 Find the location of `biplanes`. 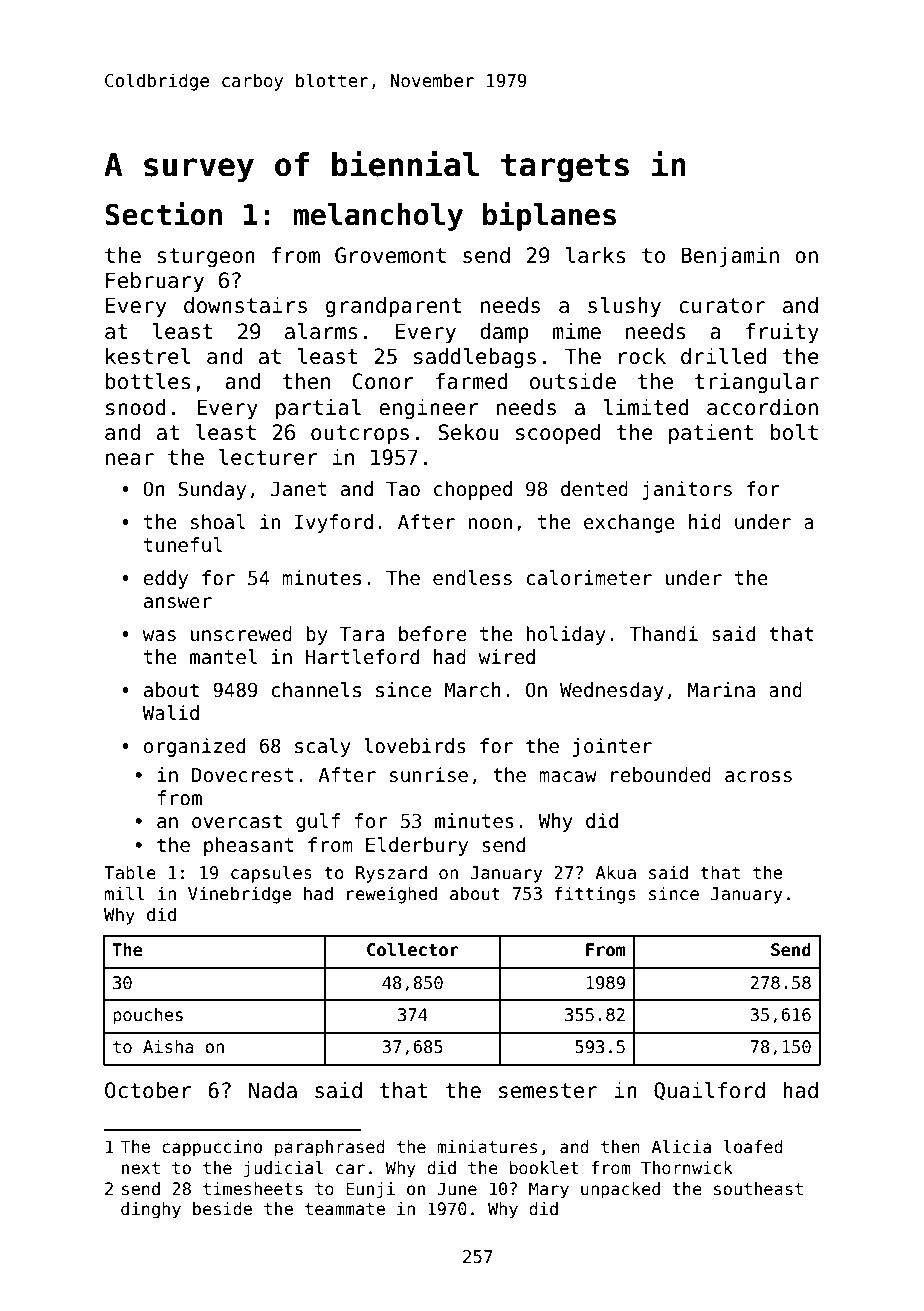

biplanes is located at coordinates (549, 216).
